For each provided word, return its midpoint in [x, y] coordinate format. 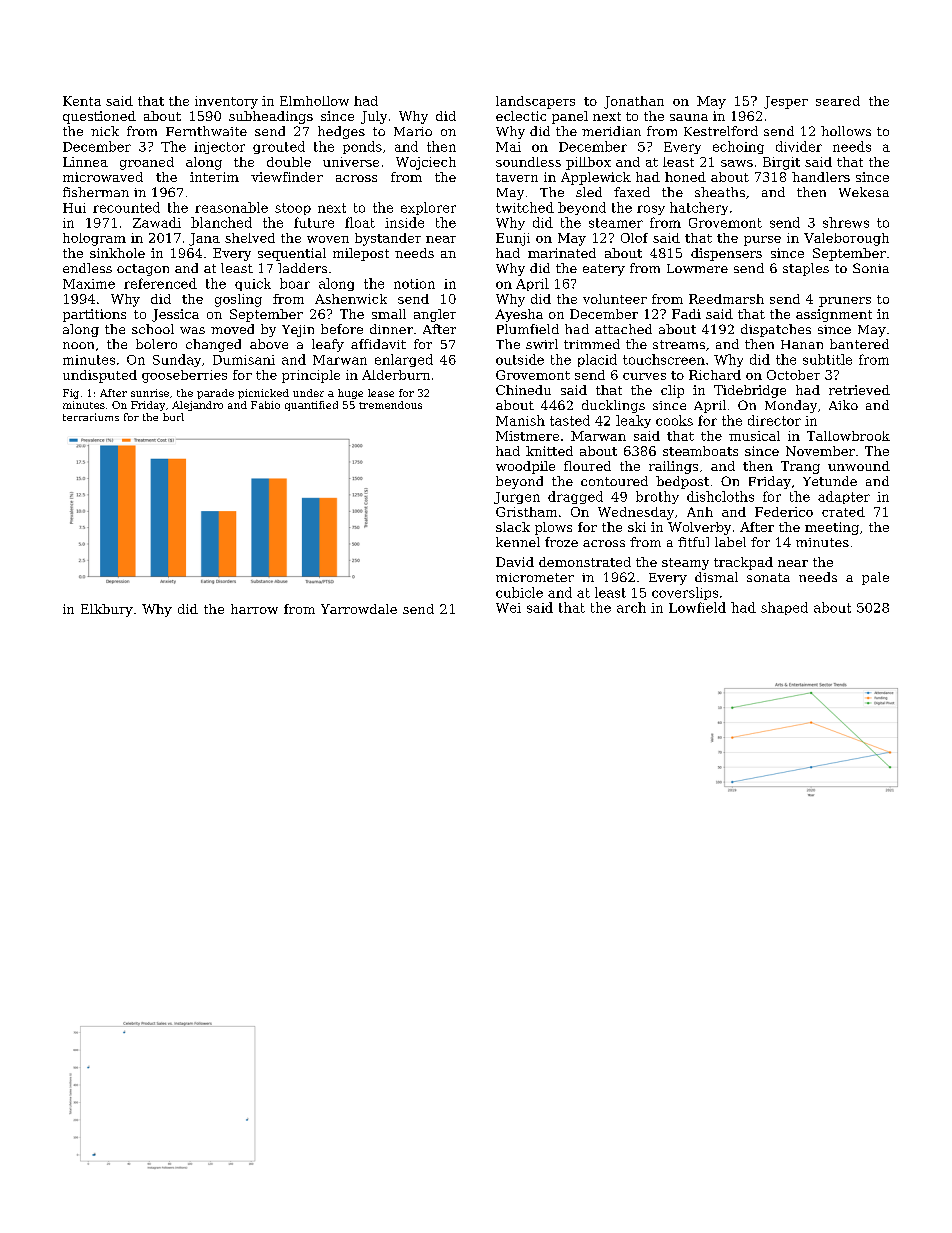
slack [513, 527]
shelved [250, 238]
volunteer [615, 299]
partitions [94, 315]
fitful [693, 542]
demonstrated [585, 562]
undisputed [100, 376]
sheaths [720, 192]
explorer [428, 208]
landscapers [535, 102]
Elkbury [107, 610]
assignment [834, 315]
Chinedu [523, 390]
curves [644, 376]
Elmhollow [314, 101]
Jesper [786, 102]
